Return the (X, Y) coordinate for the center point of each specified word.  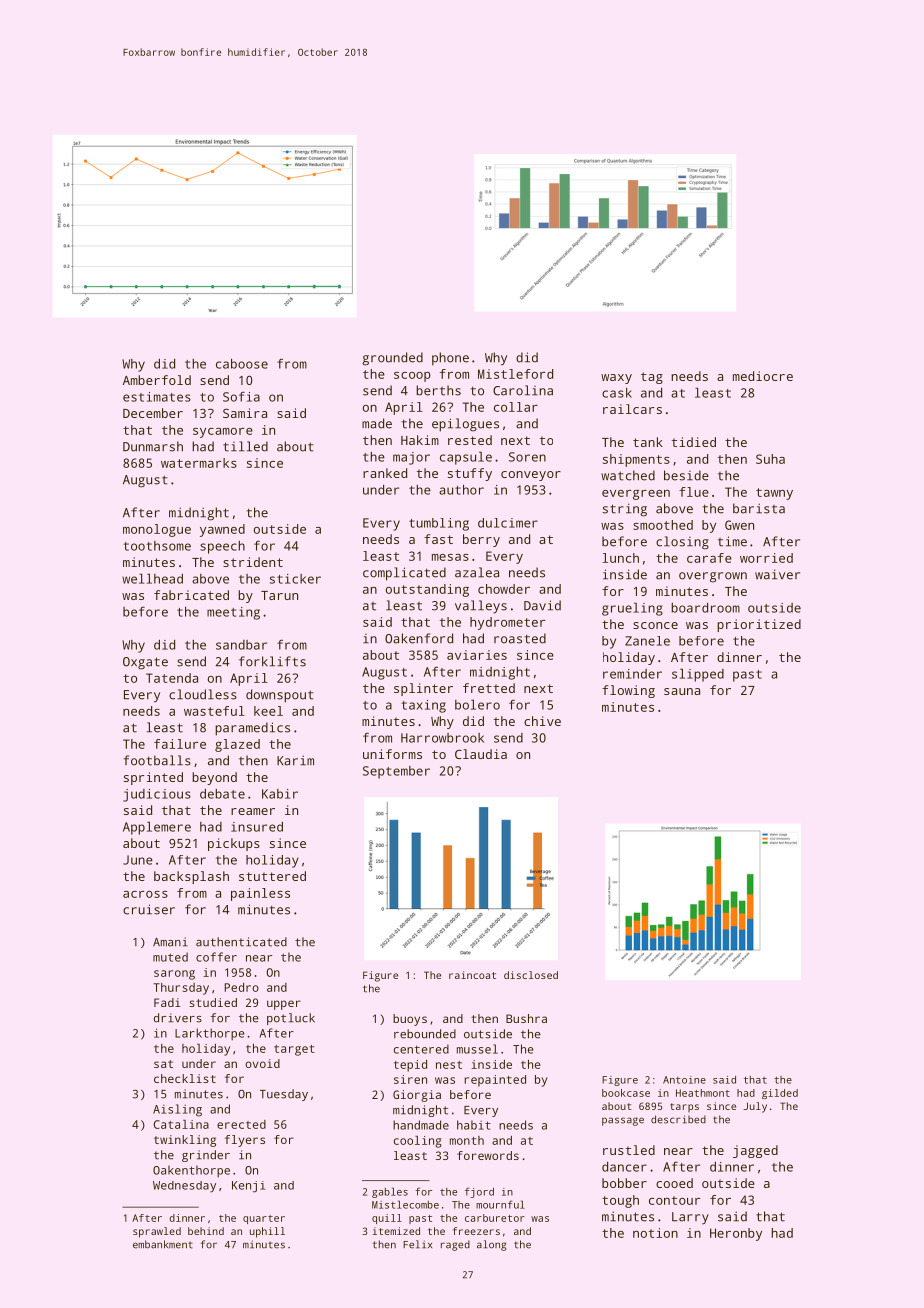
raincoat (472, 975)
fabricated (191, 595)
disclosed (531, 975)
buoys (410, 1020)
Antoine (684, 1080)
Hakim (420, 440)
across (145, 894)
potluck (291, 1019)
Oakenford (419, 638)
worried (766, 558)
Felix (417, 1244)
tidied (694, 442)
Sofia (241, 397)
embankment (163, 1244)
